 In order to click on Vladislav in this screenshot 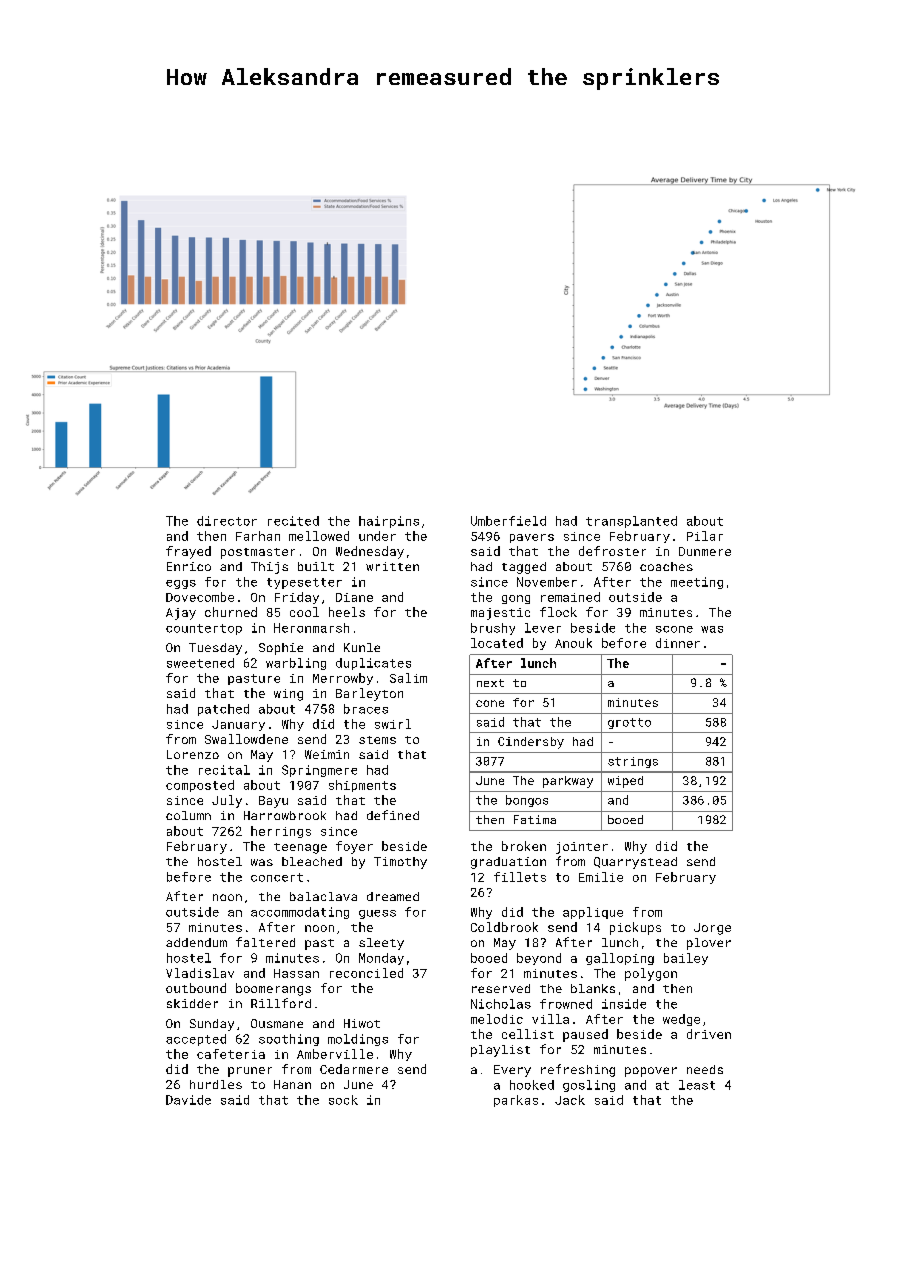, I will do `click(200, 973)`.
